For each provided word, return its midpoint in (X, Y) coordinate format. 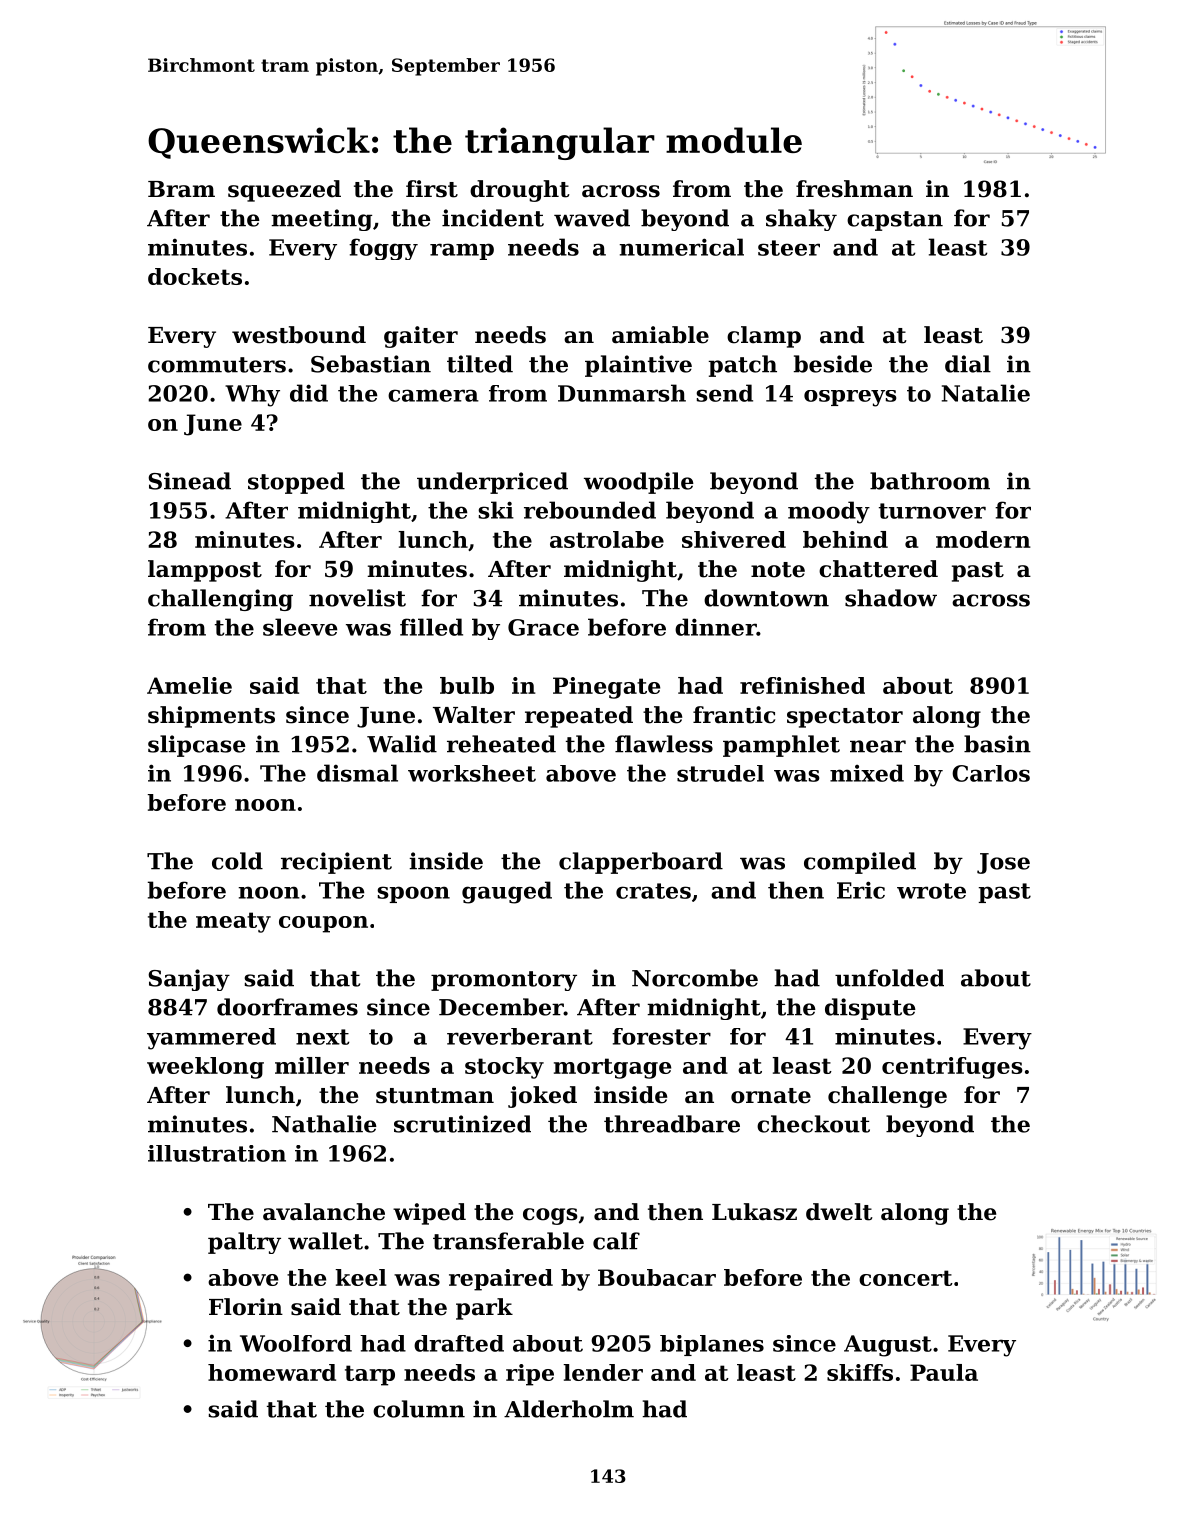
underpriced (492, 483)
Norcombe (695, 978)
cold (237, 861)
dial (968, 364)
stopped (296, 483)
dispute (870, 1009)
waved (592, 218)
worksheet (472, 773)
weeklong (205, 1068)
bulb (467, 685)
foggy (383, 249)
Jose (1003, 863)
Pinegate (606, 688)
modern (983, 539)
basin (997, 744)
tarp (370, 1375)
